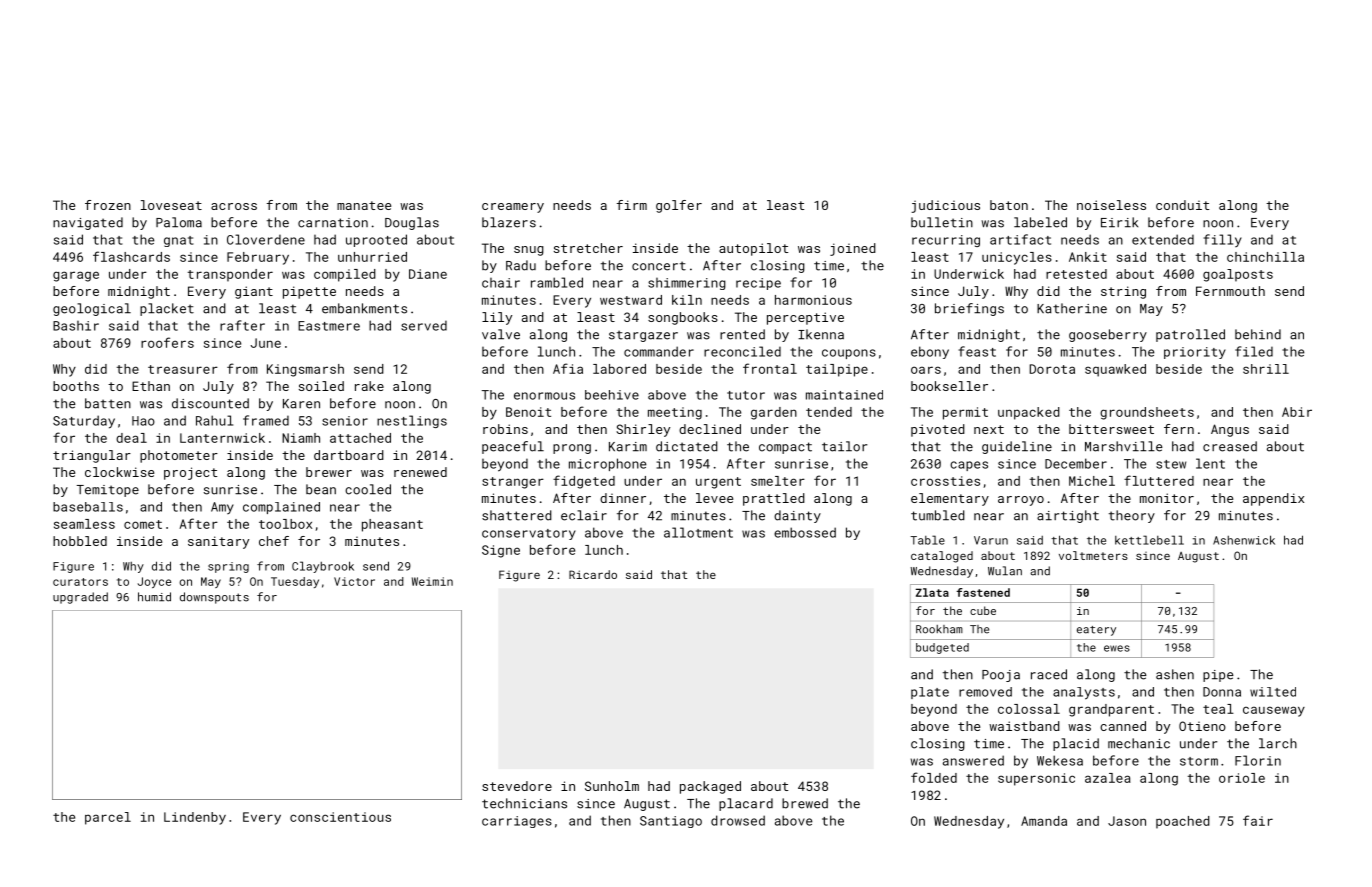 The width and height of the screenshot is (1372, 887). Describe the element at coordinates (1297, 412) in the screenshot. I see `Abir` at that location.
